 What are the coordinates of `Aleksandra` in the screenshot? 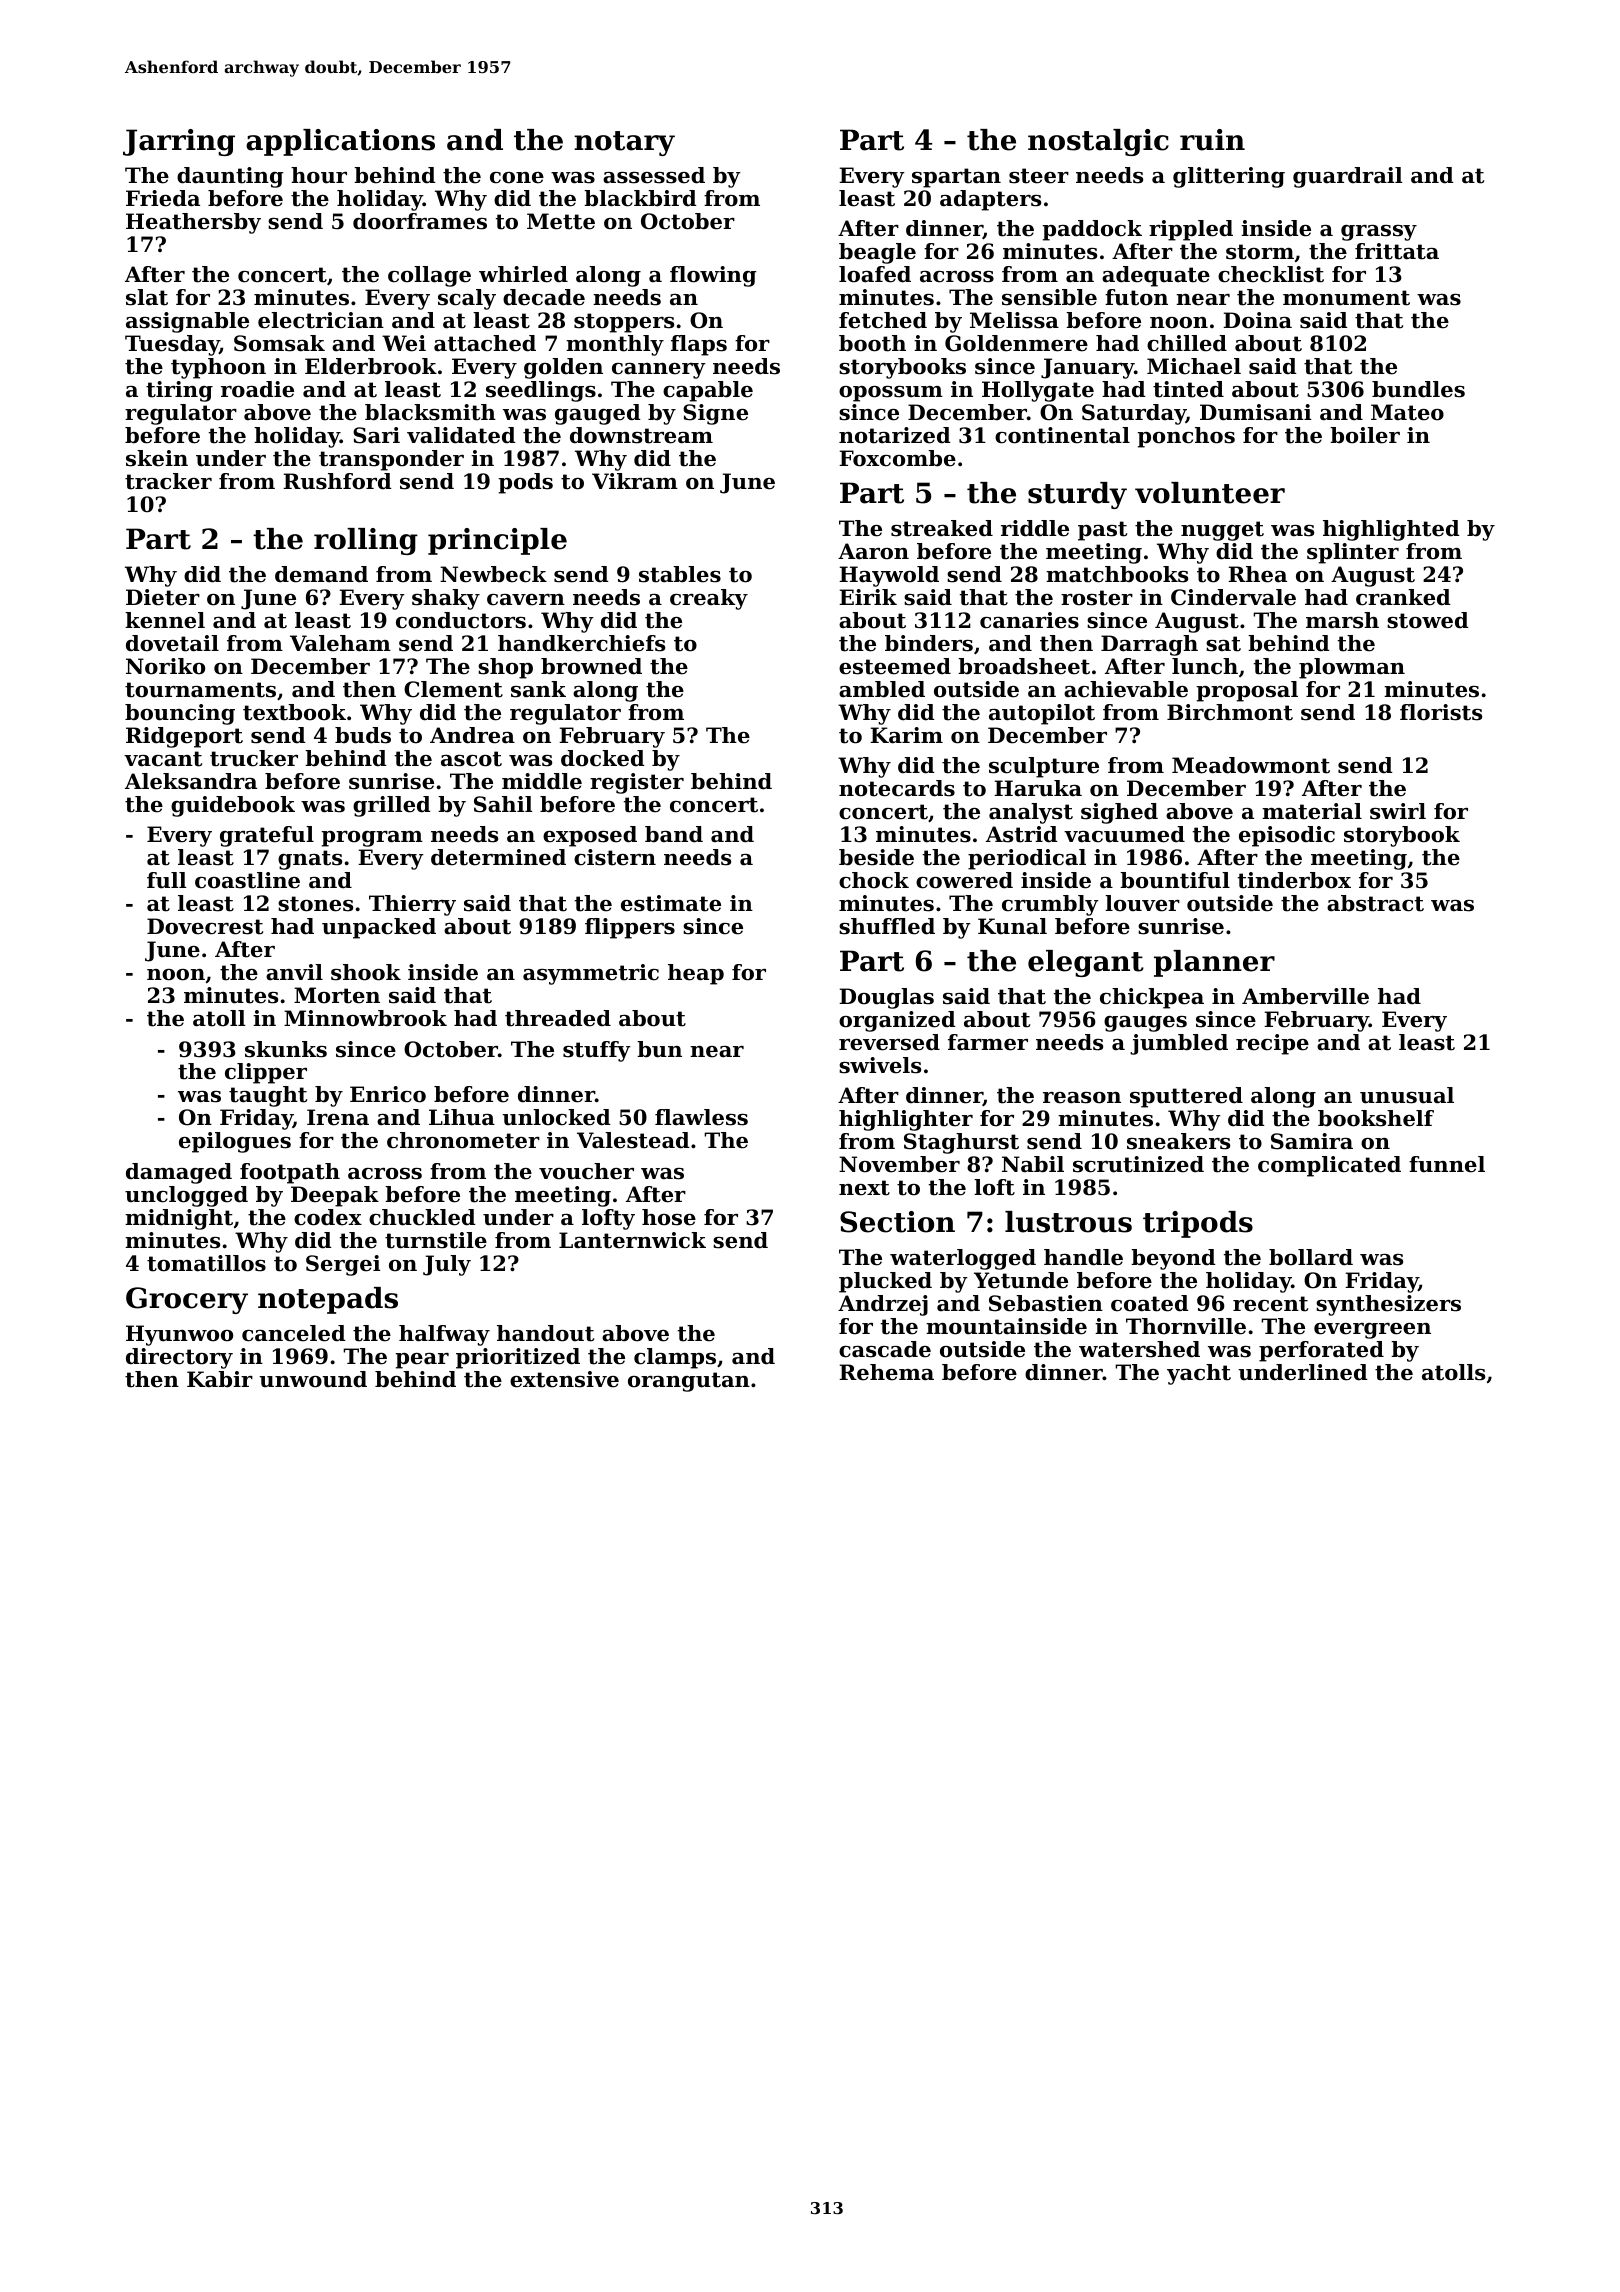 It's located at (191, 781).
